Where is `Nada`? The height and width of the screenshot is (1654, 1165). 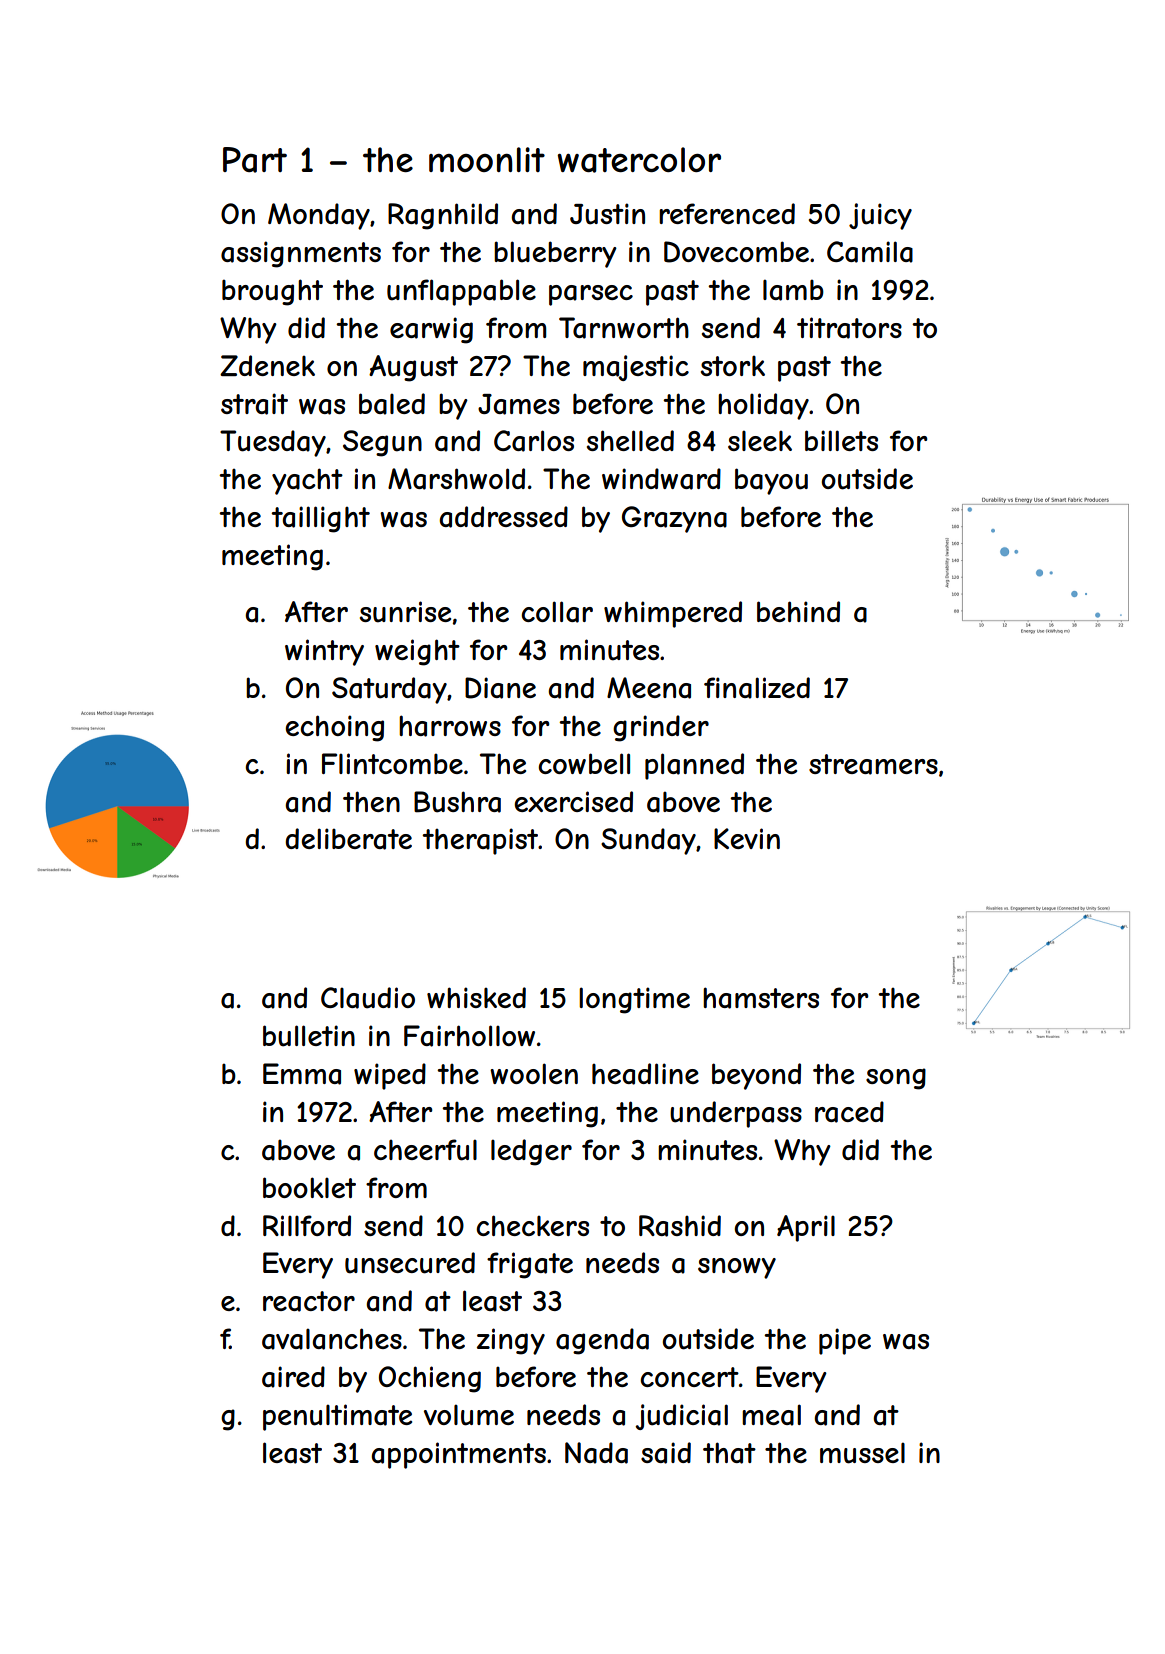 Nada is located at coordinates (596, 1453).
